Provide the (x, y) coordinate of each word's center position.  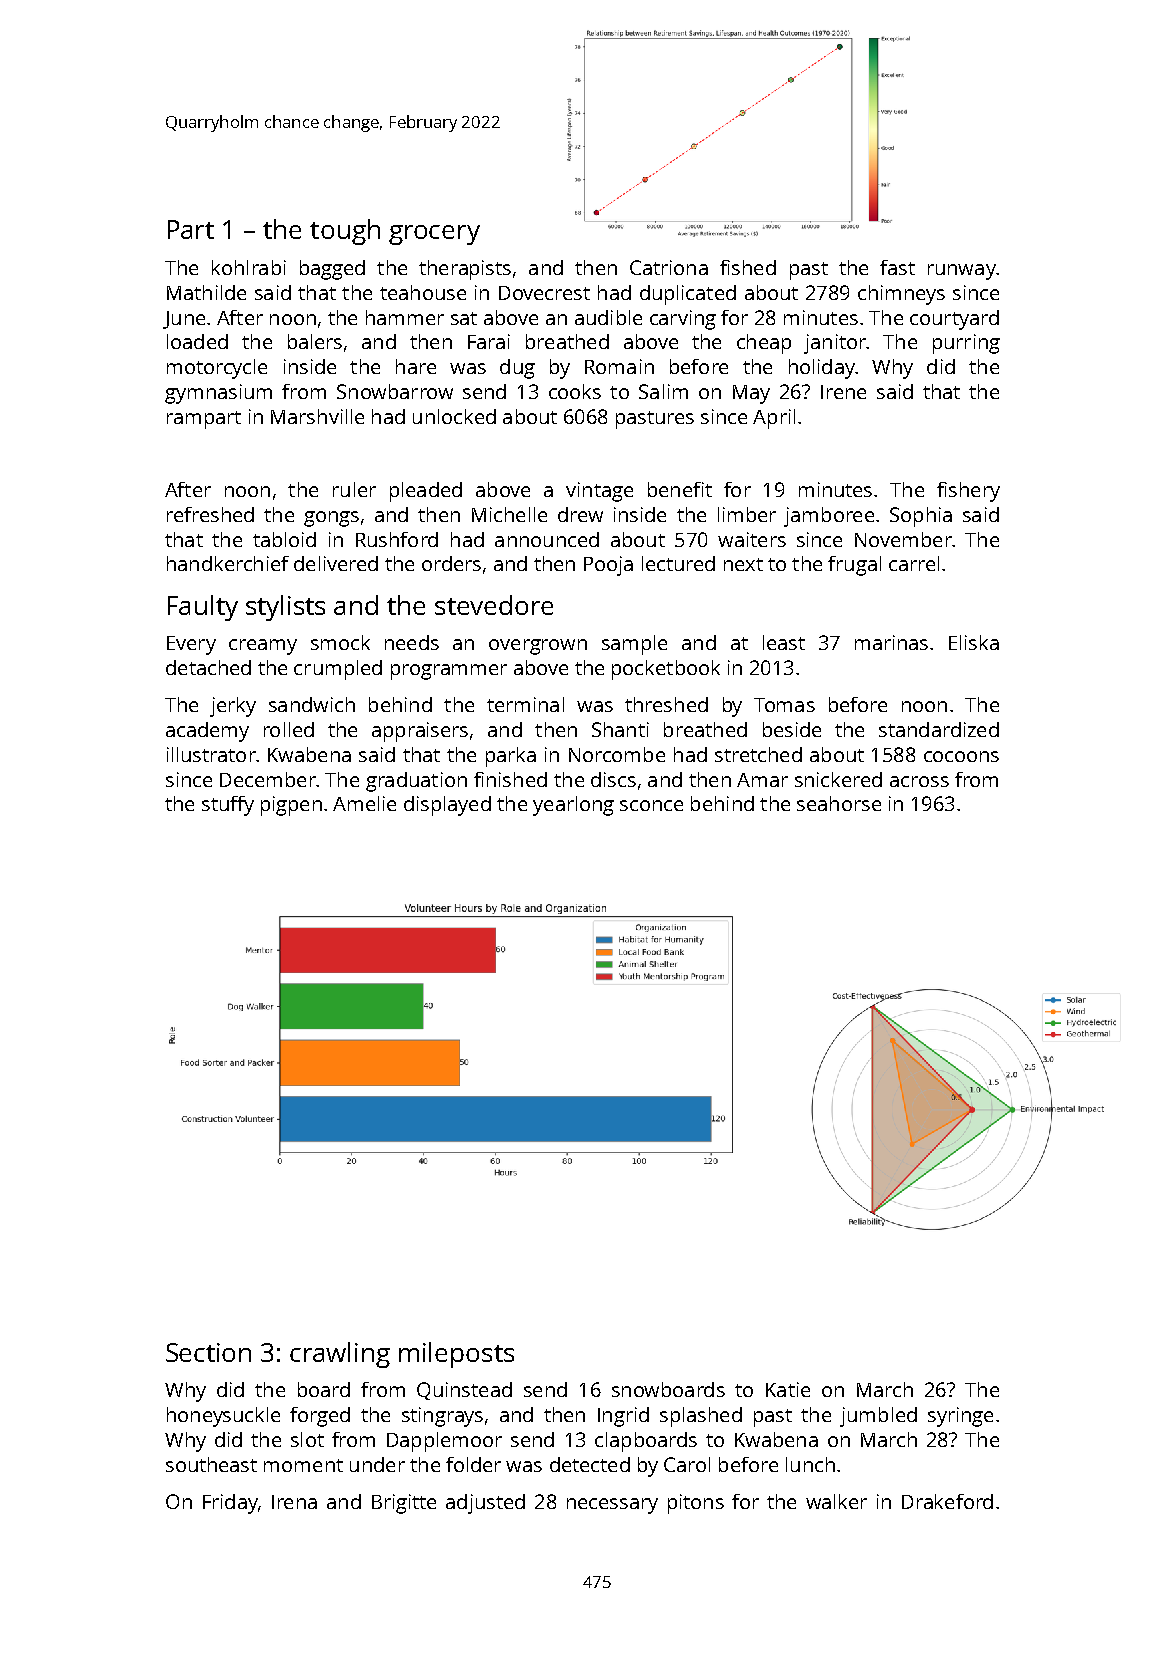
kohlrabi (249, 267)
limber (747, 514)
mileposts (456, 1355)
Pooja (608, 566)
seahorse (839, 803)
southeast (211, 1464)
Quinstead (464, 1391)
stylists (285, 608)
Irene (843, 392)
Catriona (669, 267)
